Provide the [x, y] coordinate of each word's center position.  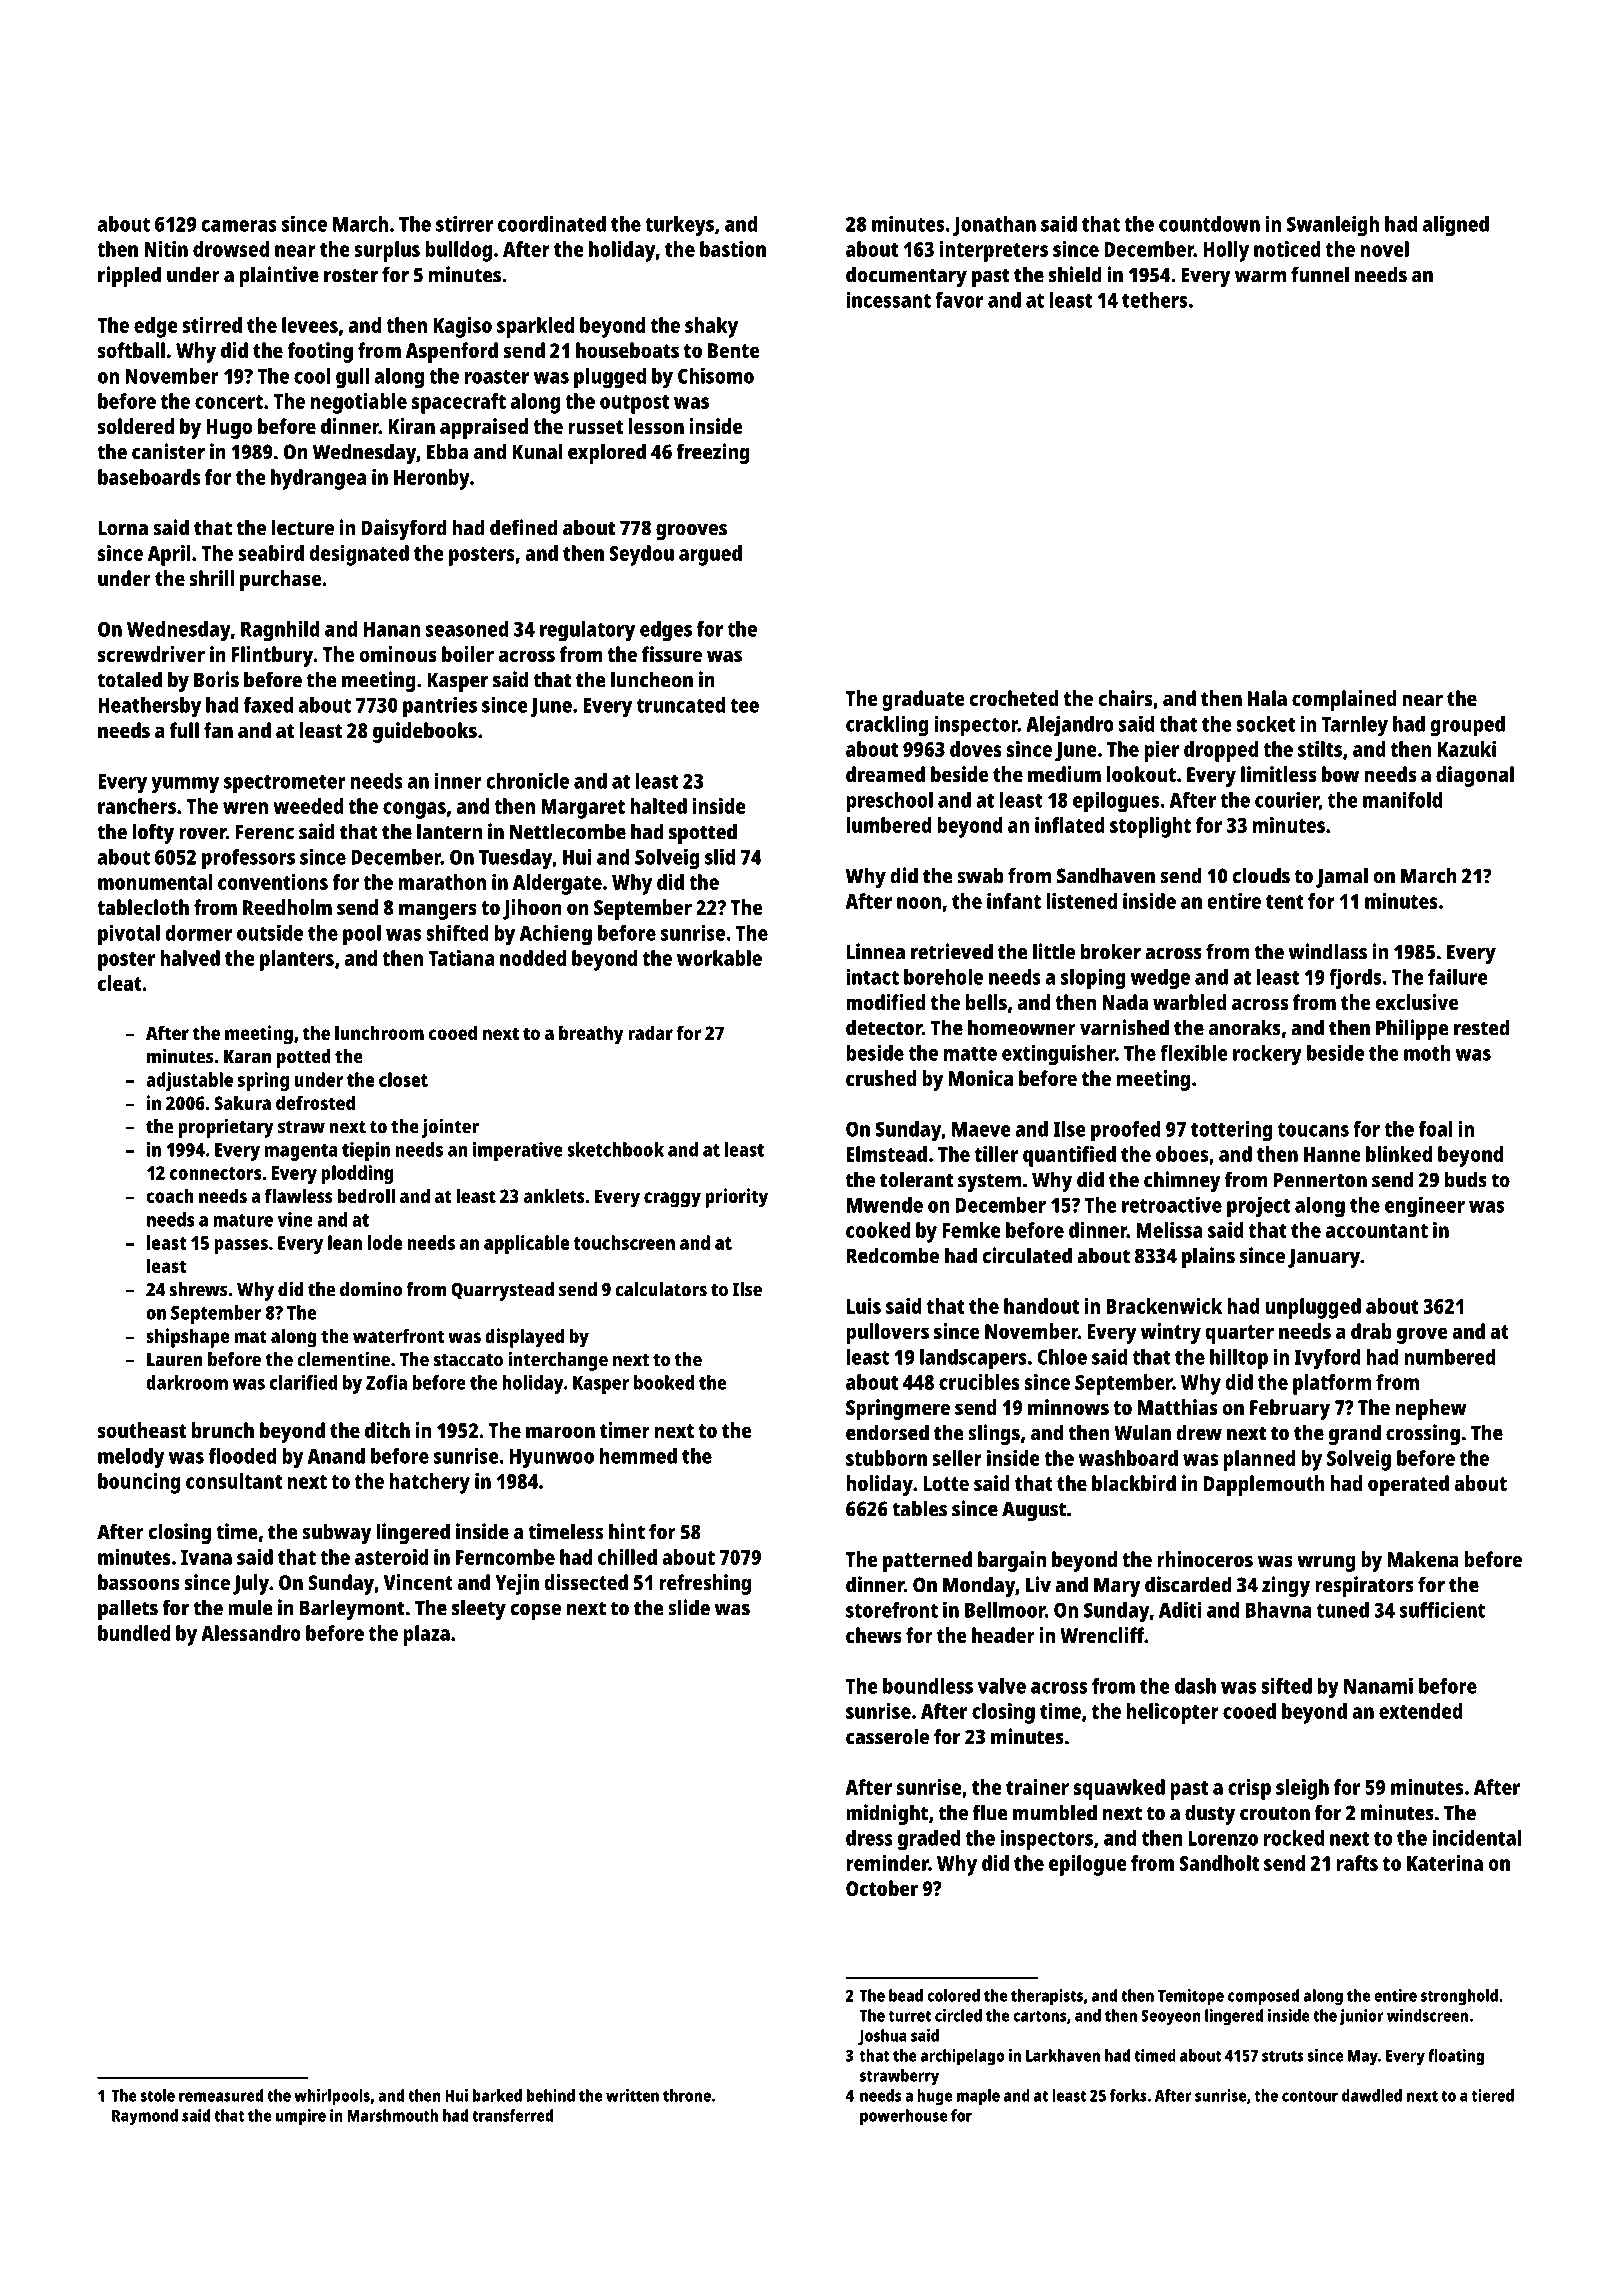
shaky [711, 327]
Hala [1267, 698]
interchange [558, 1361]
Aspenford [452, 352]
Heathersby [149, 707]
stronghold [1459, 1997]
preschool [889, 802]
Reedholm [287, 907]
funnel [1320, 274]
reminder [887, 1863]
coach [170, 1195]
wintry [1171, 1333]
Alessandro [251, 1633]
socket [1265, 724]
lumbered [889, 825]
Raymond [145, 2117]
